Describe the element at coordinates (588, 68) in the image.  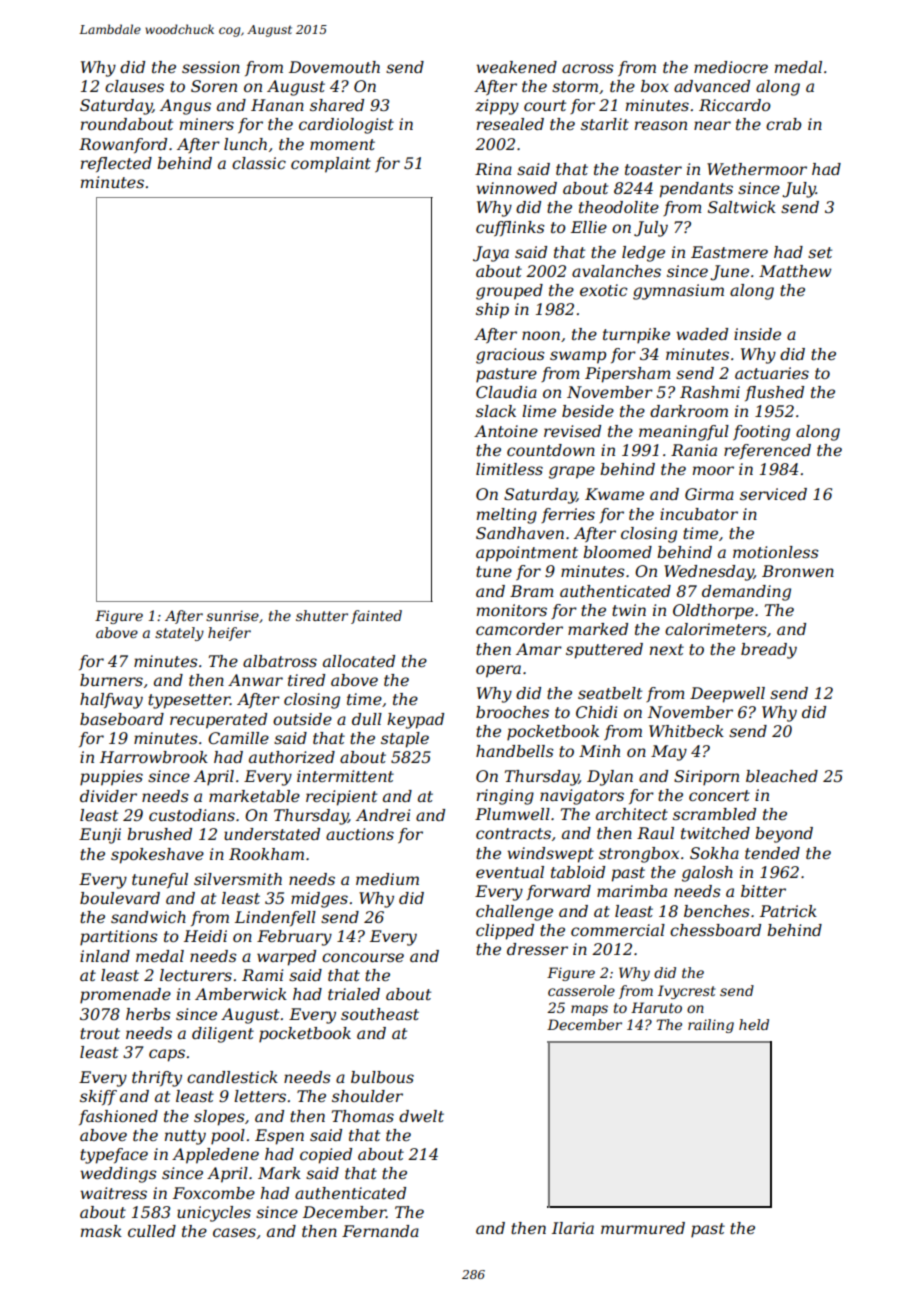
I see `across` at that location.
